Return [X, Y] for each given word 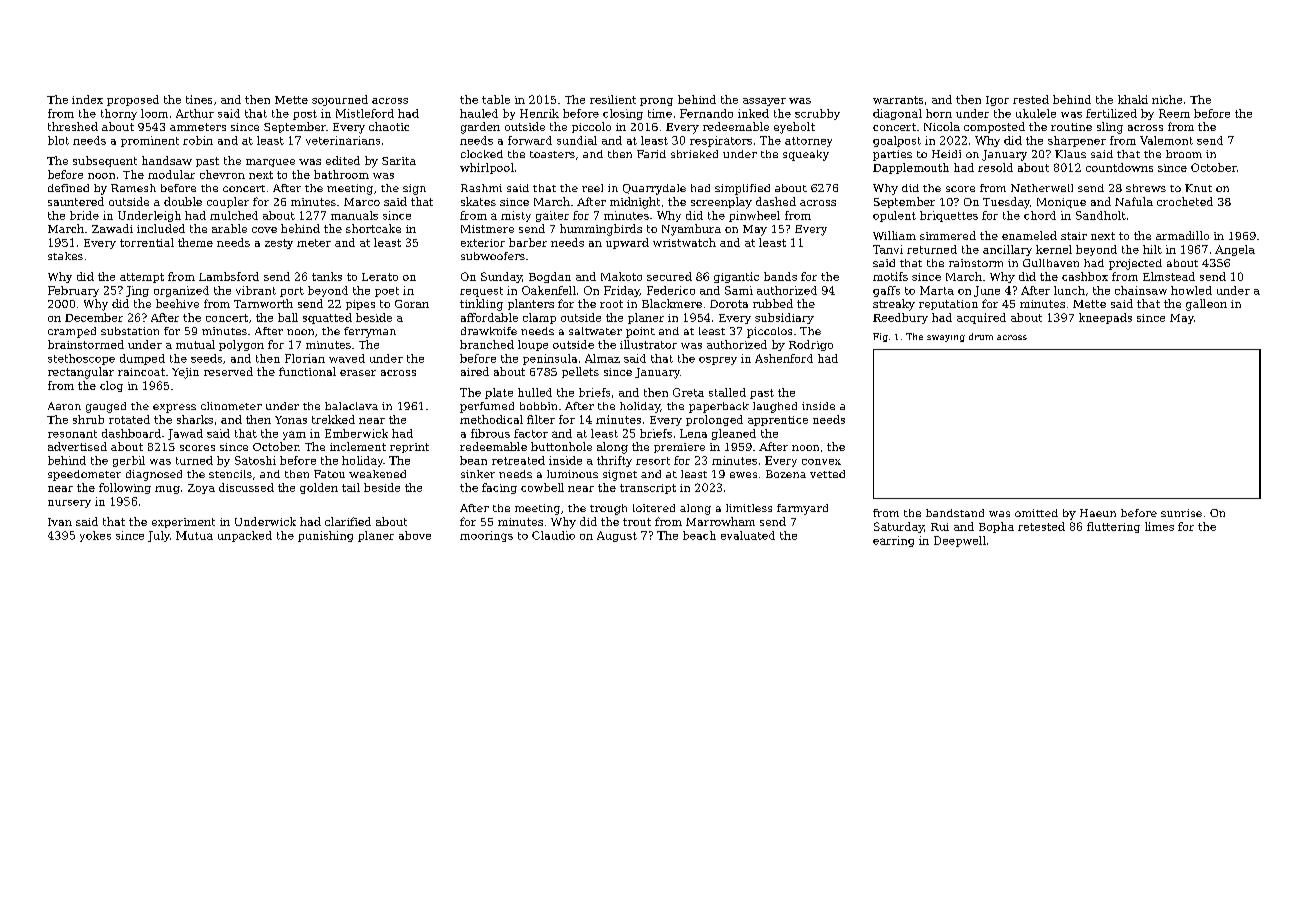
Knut [1198, 188]
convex [821, 462]
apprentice [778, 421]
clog [111, 386]
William [894, 235]
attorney [808, 142]
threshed [73, 126]
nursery [69, 504]
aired [475, 371]
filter [541, 419]
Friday [622, 291]
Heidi [946, 154]
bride [84, 215]
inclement [358, 446]
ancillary [1007, 250]
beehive [177, 303]
